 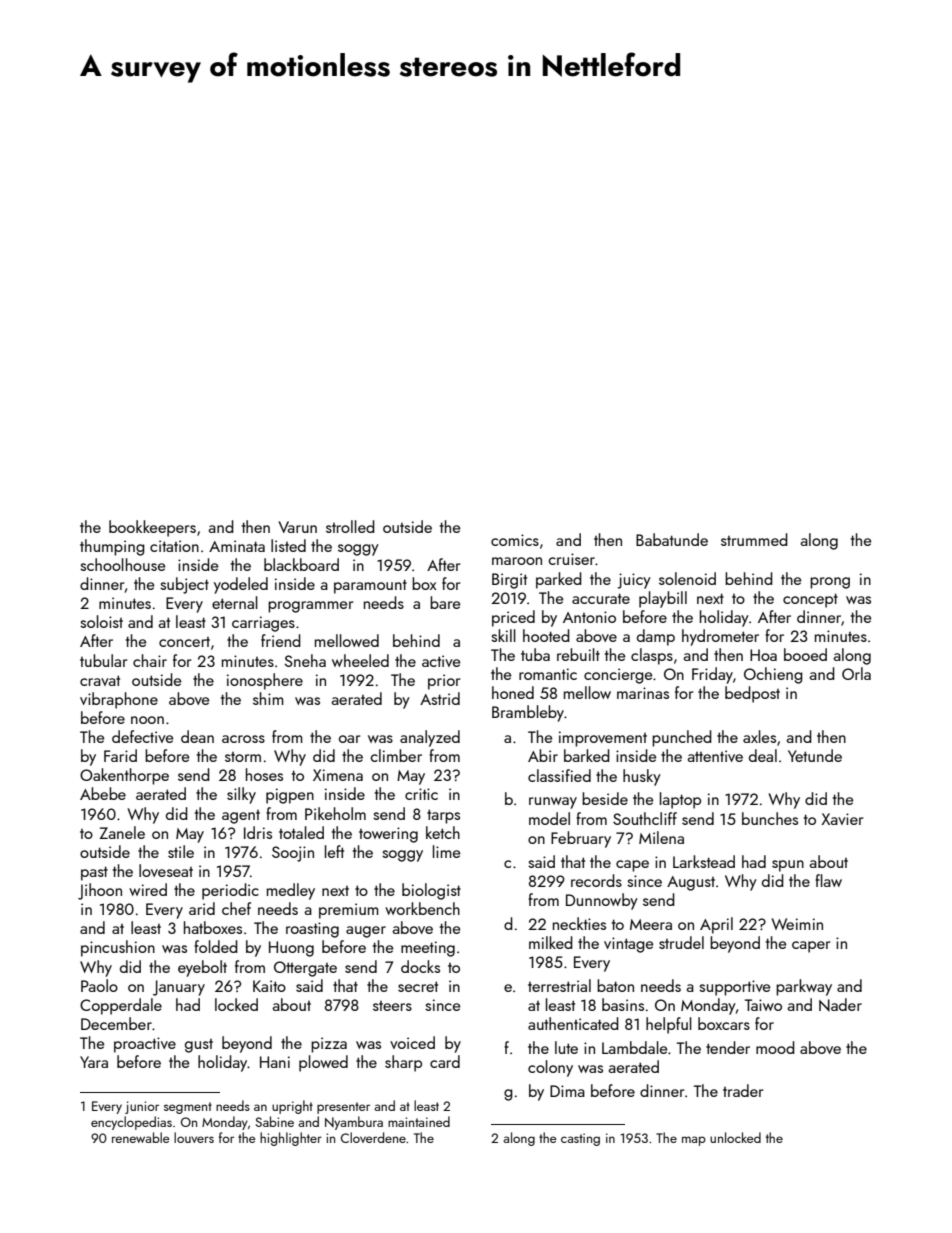 What do you see at coordinates (269, 986) in the screenshot?
I see `Kaito` at bounding box center [269, 986].
